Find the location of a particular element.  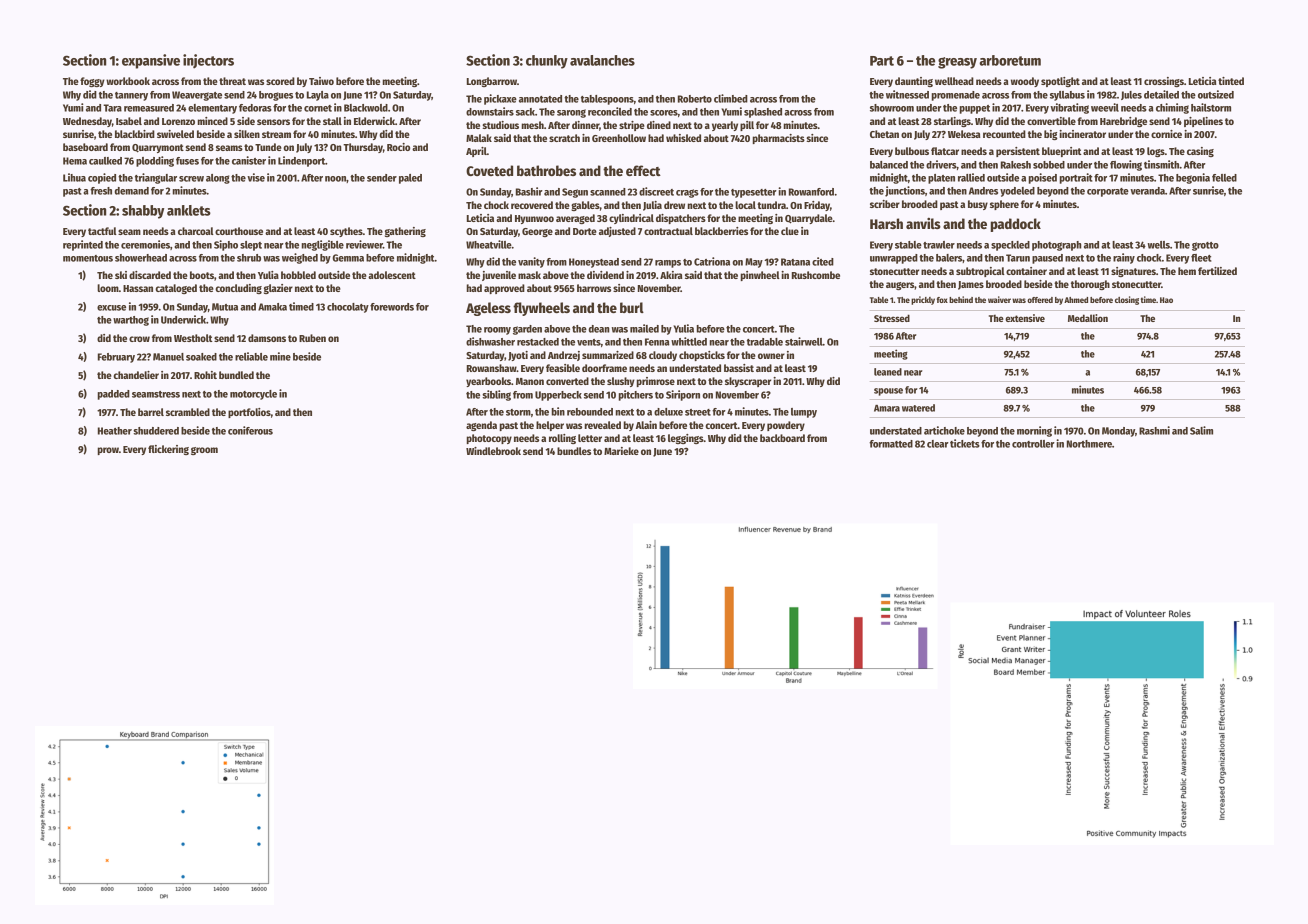

chandelier is located at coordinates (136, 375).
